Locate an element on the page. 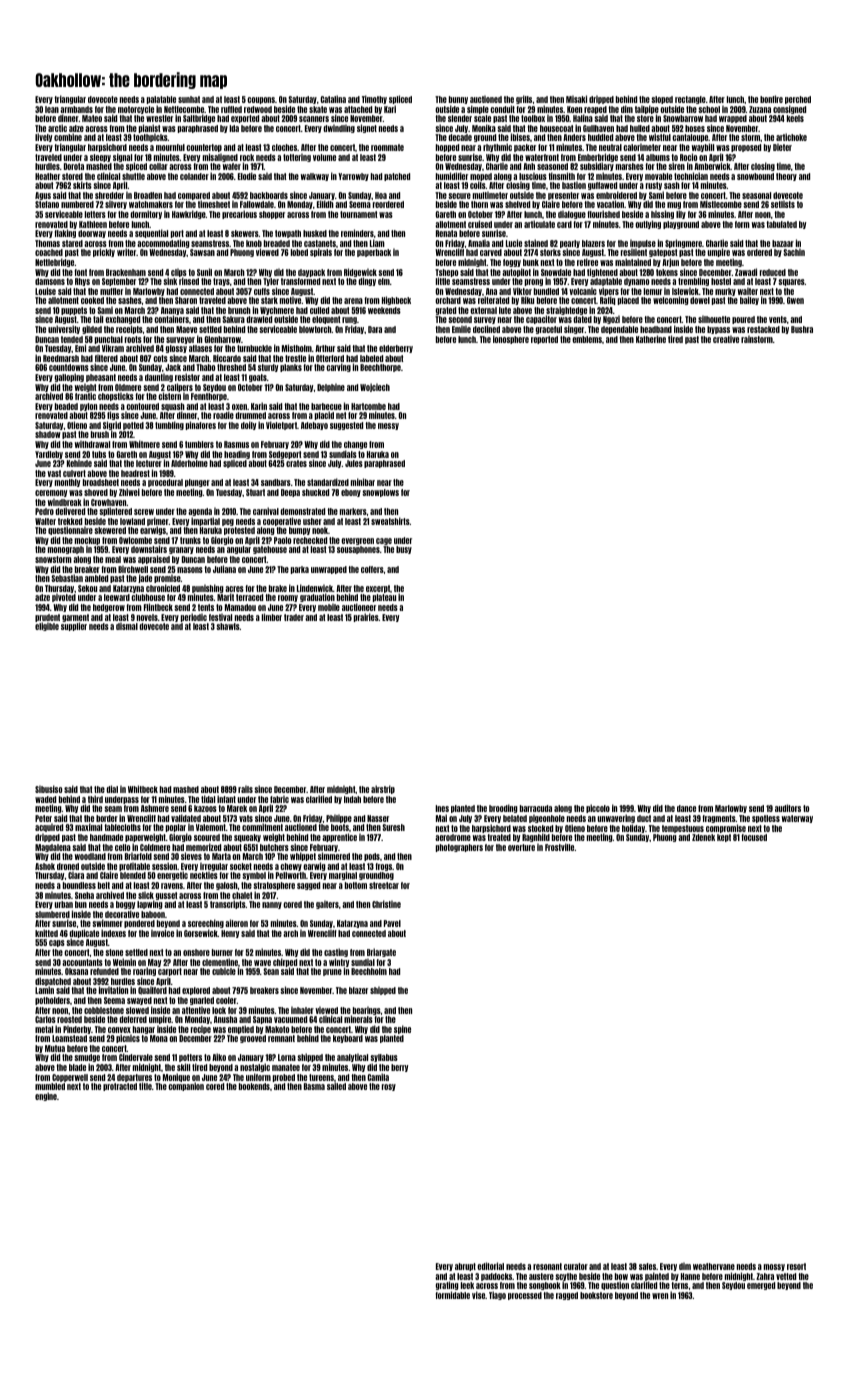 The width and height of the page is (849, 1400). trays is located at coordinates (221, 282).
